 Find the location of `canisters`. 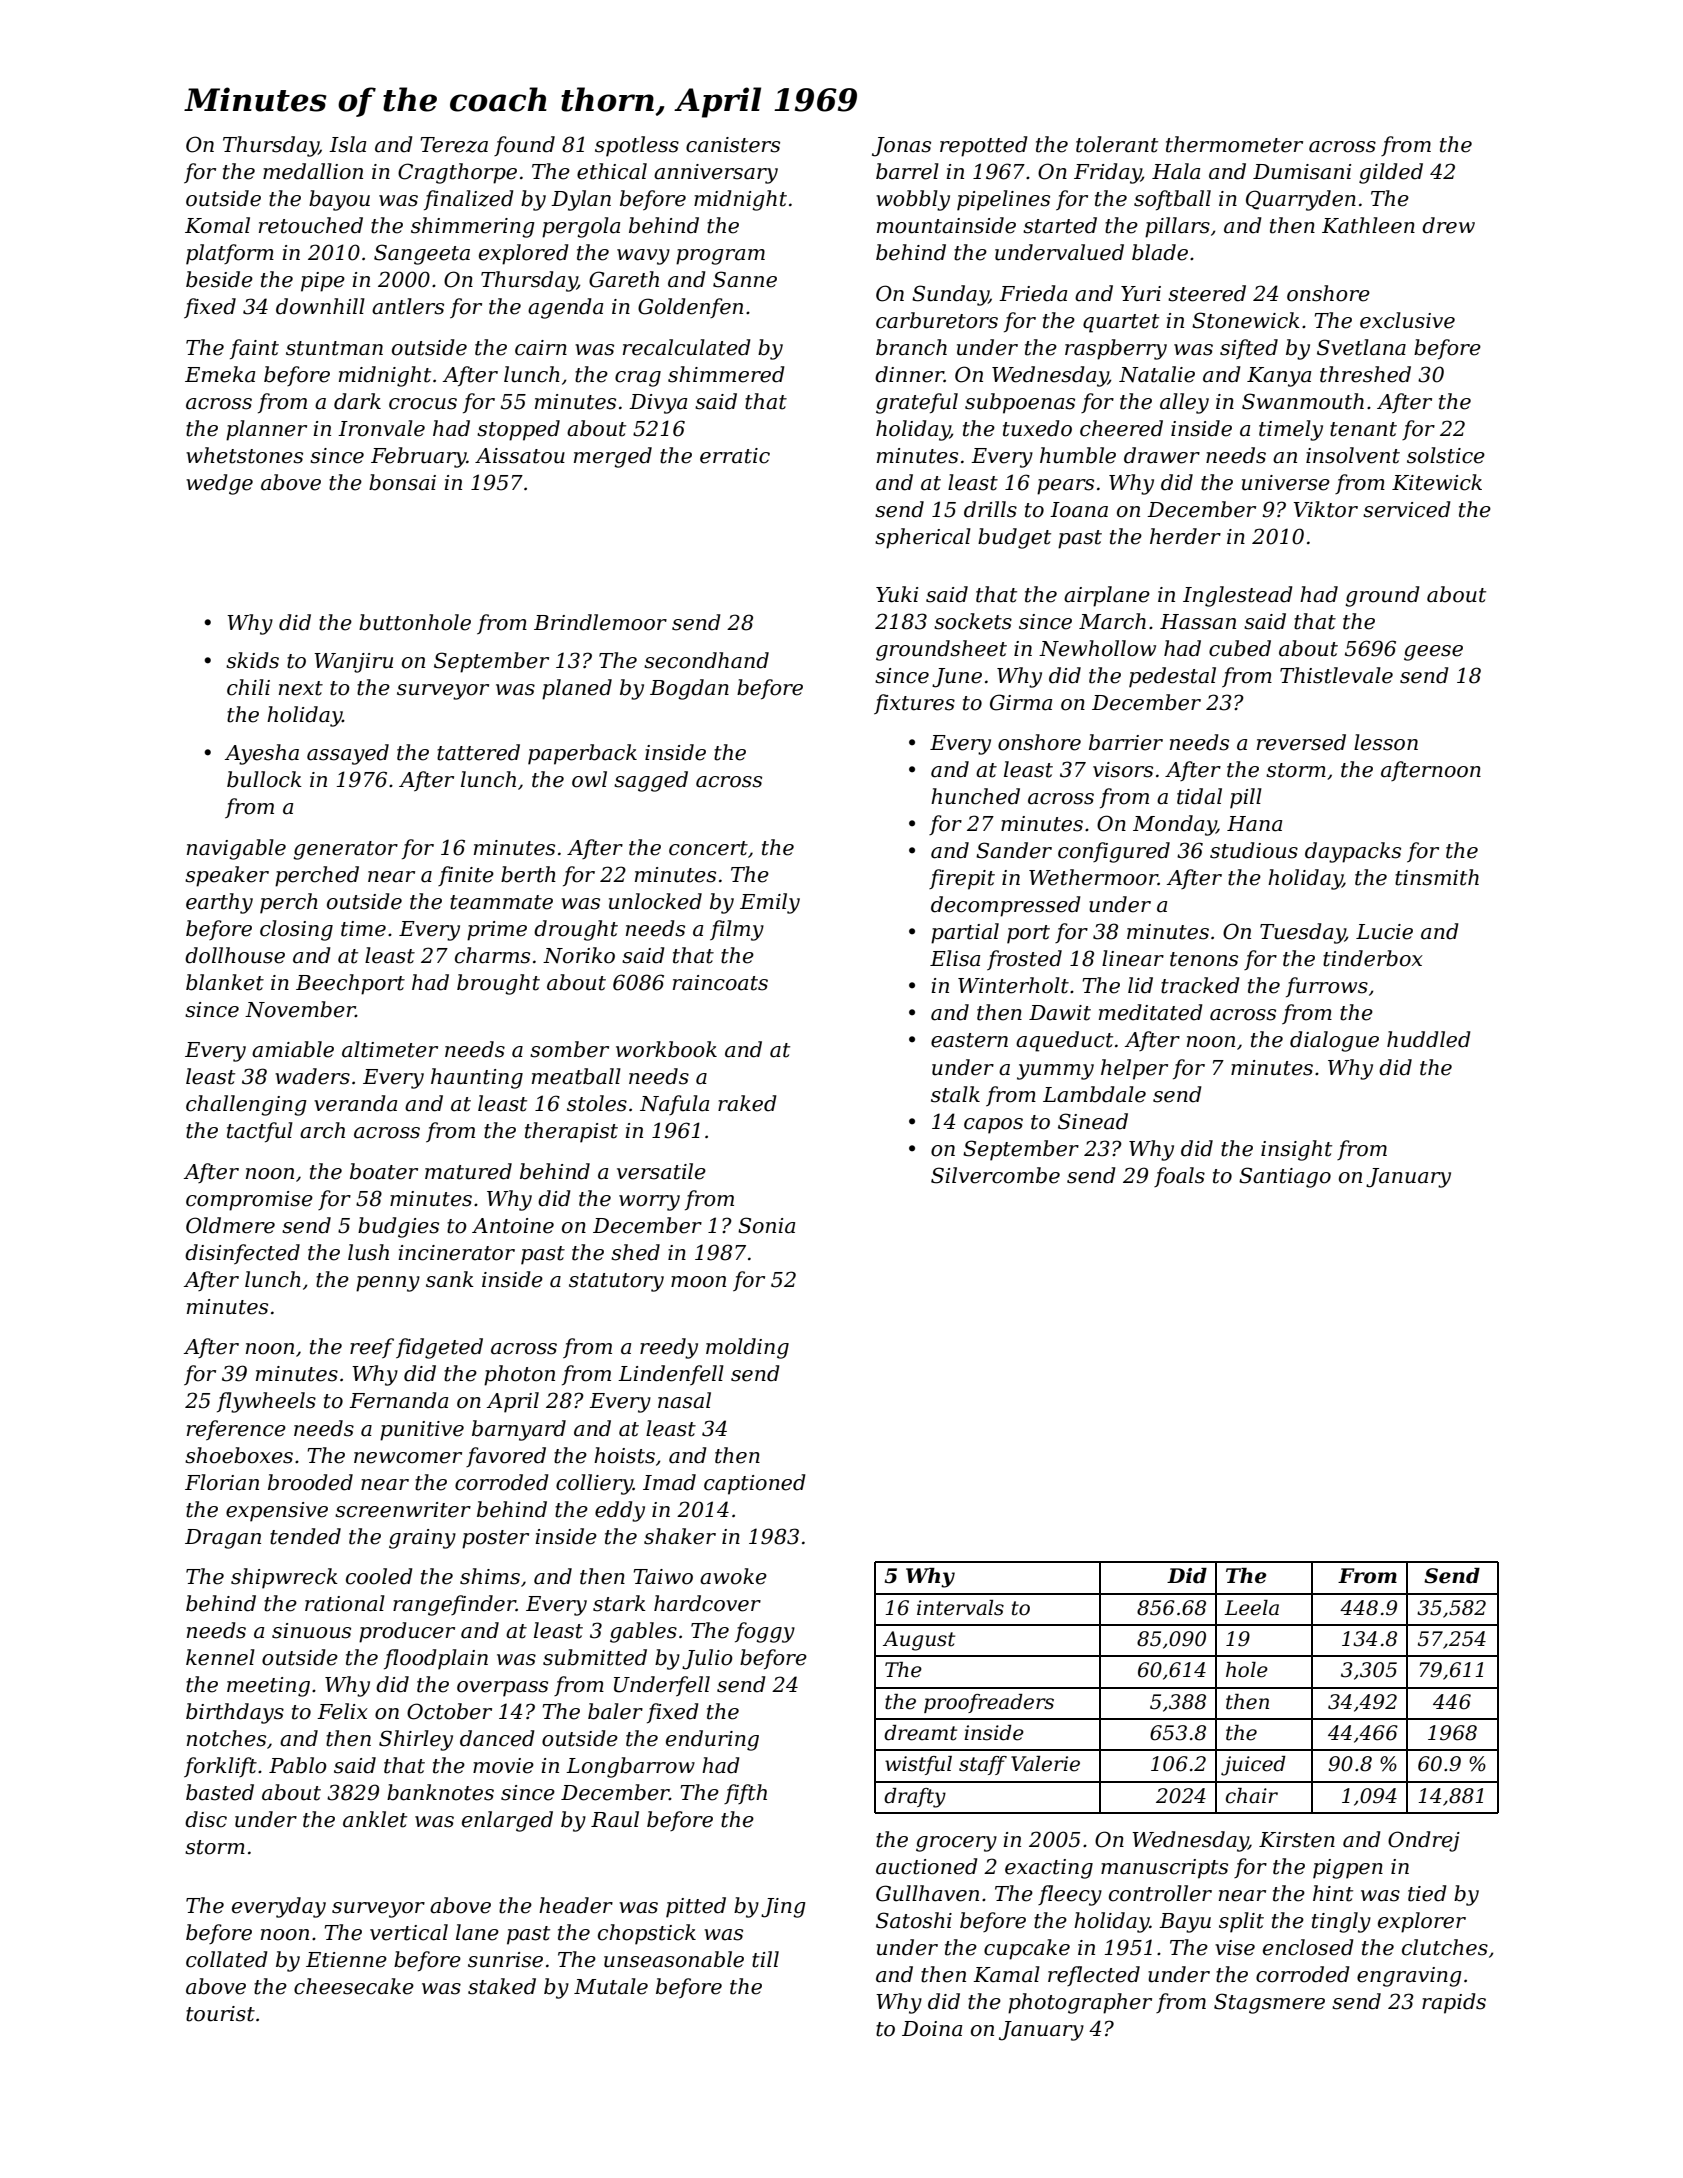

canisters is located at coordinates (733, 145).
